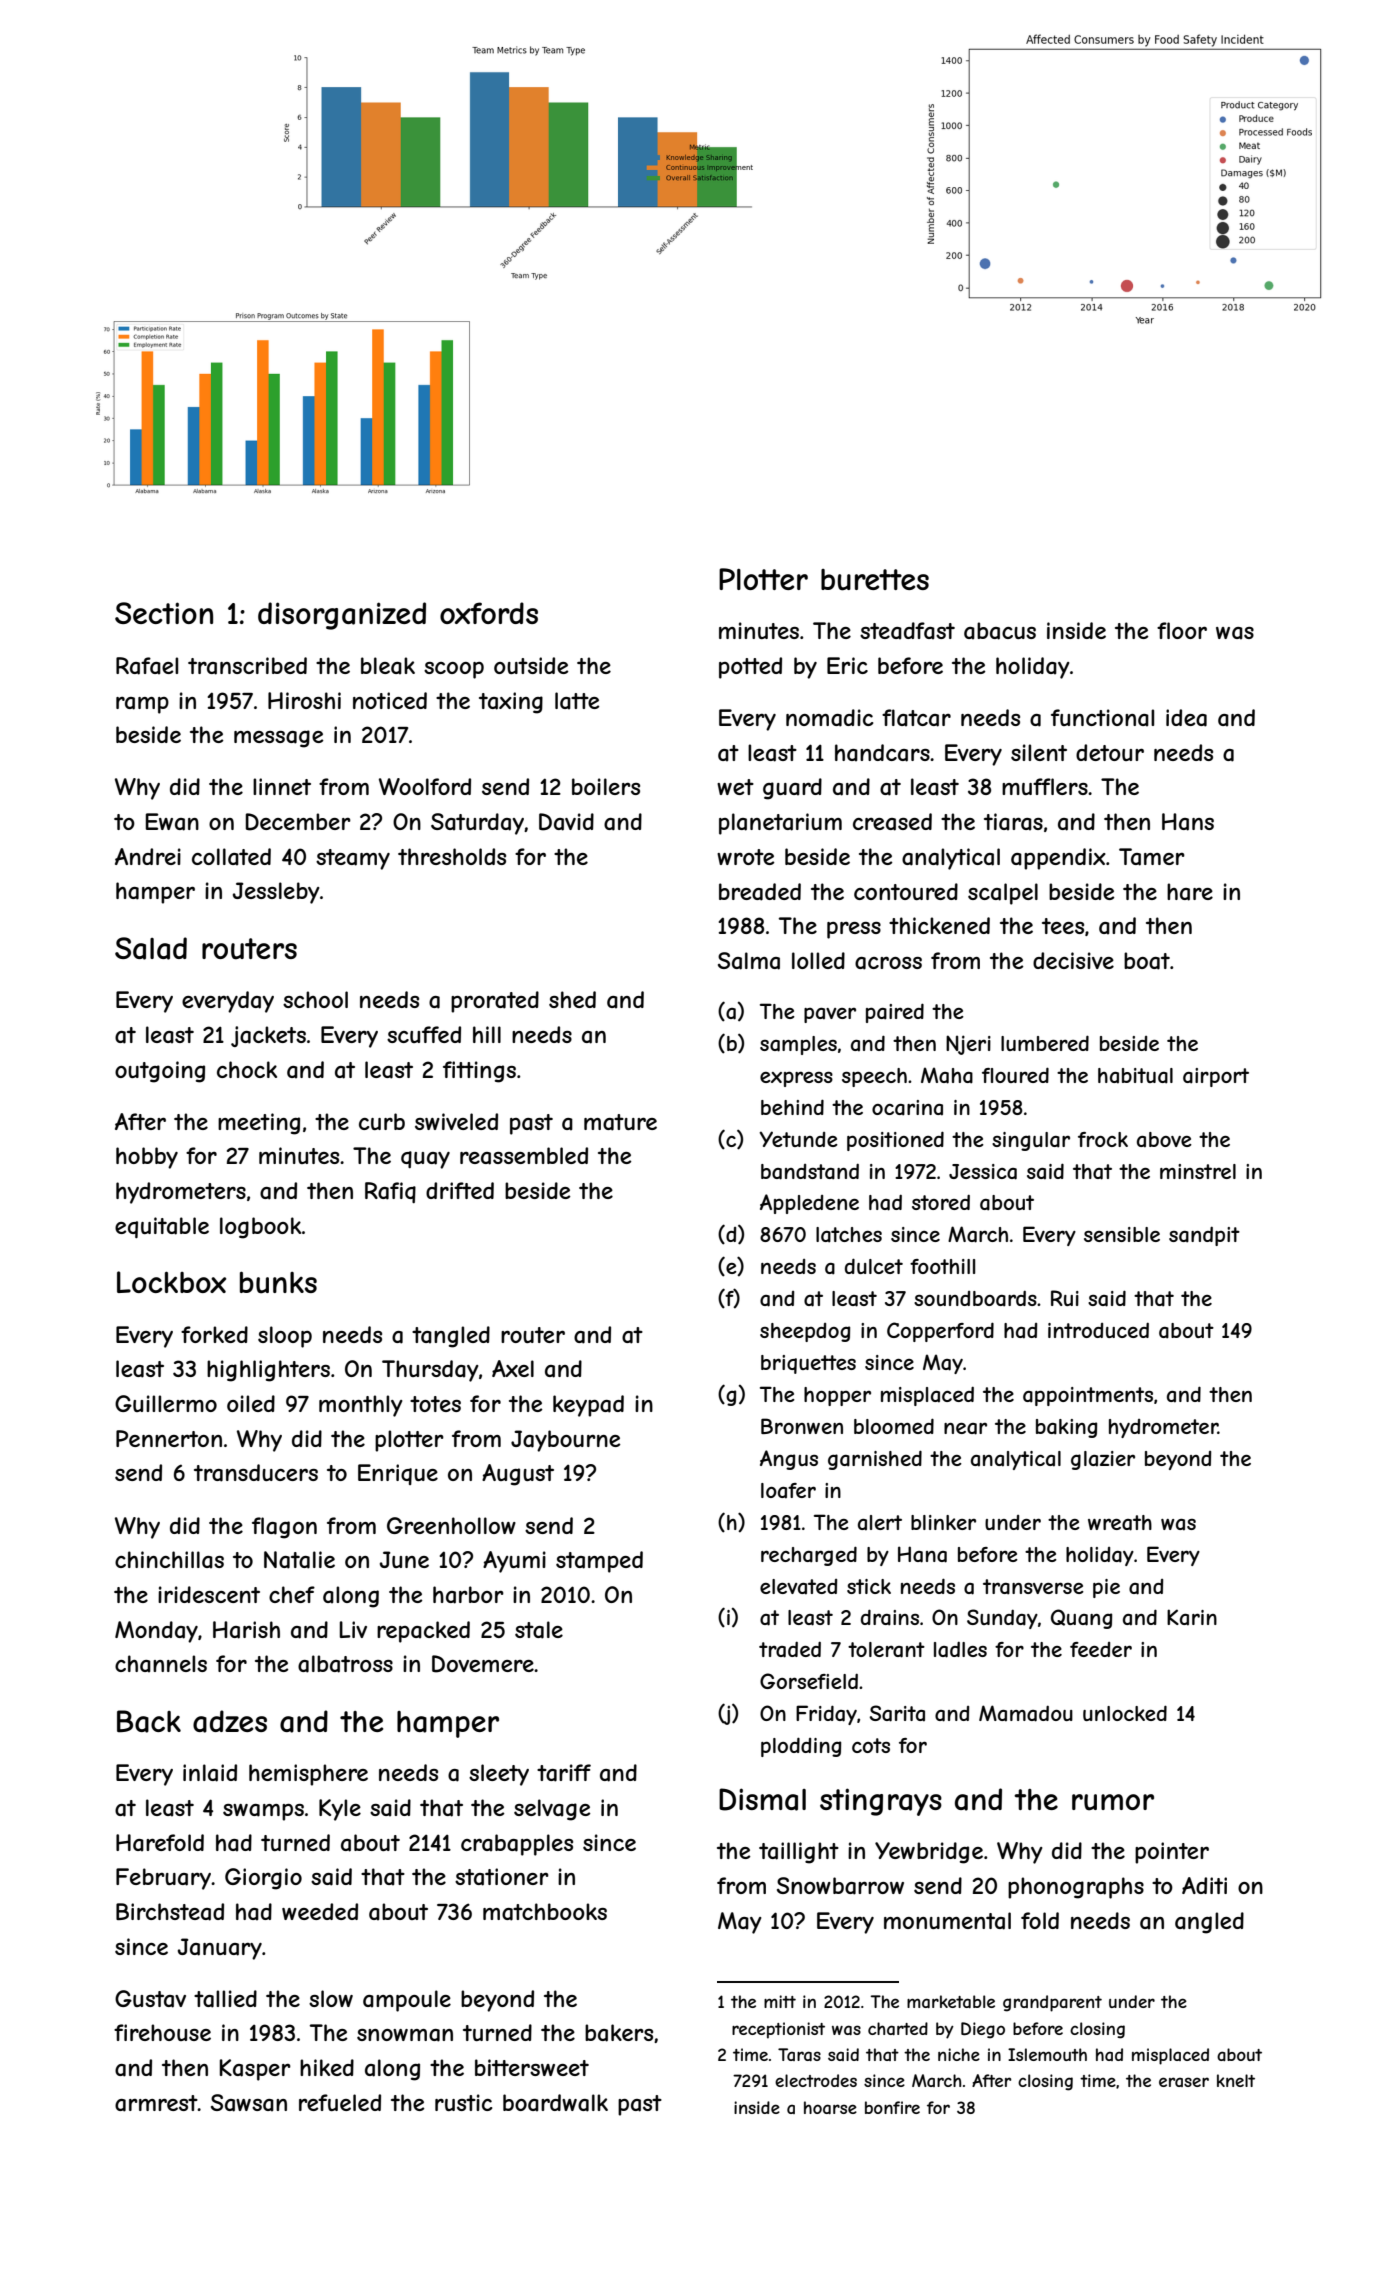  What do you see at coordinates (1052, 2003) in the screenshot?
I see `grandparent` at bounding box center [1052, 2003].
